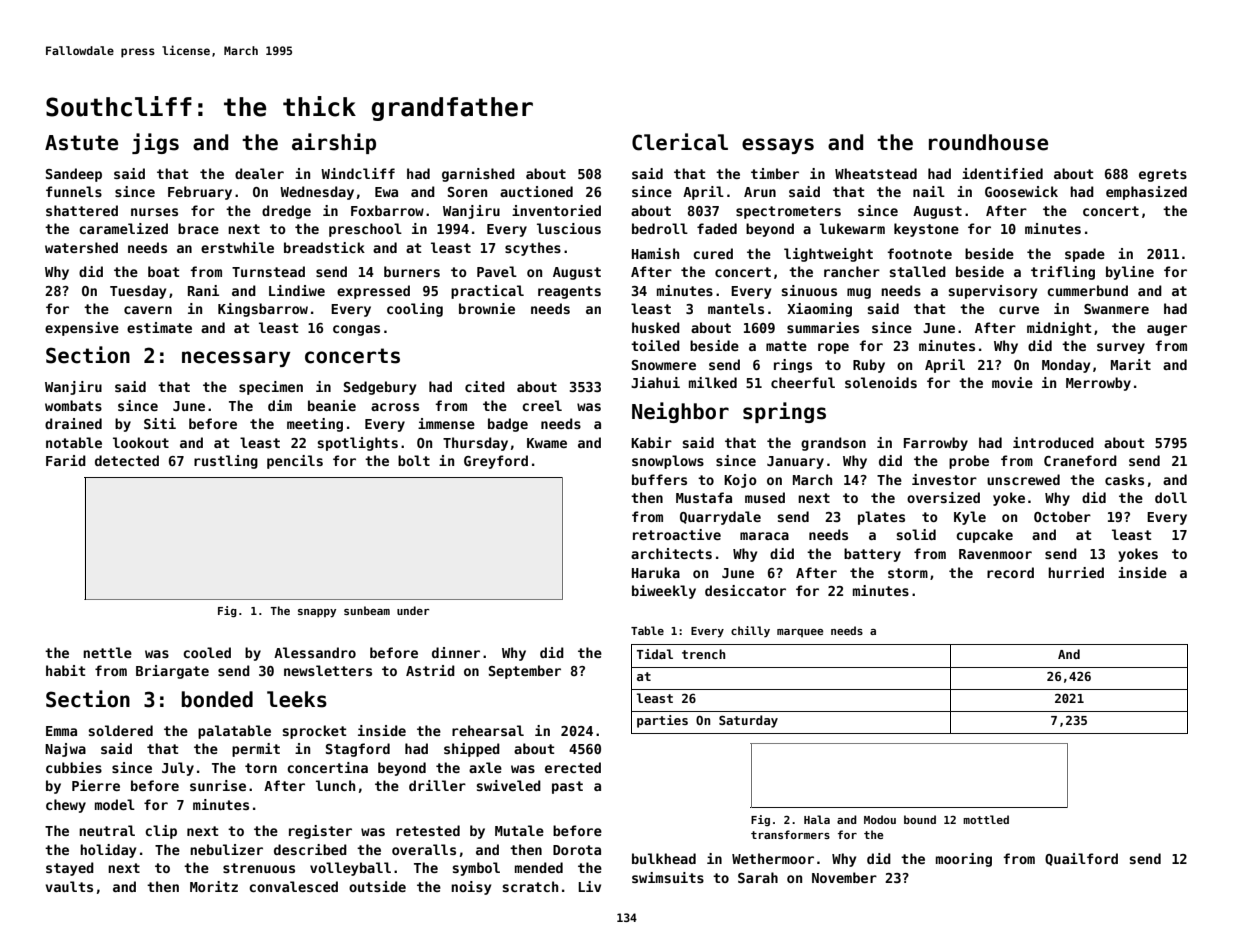 This screenshot has height=952, width=1233. I want to click on Sarah, so click(758, 877).
